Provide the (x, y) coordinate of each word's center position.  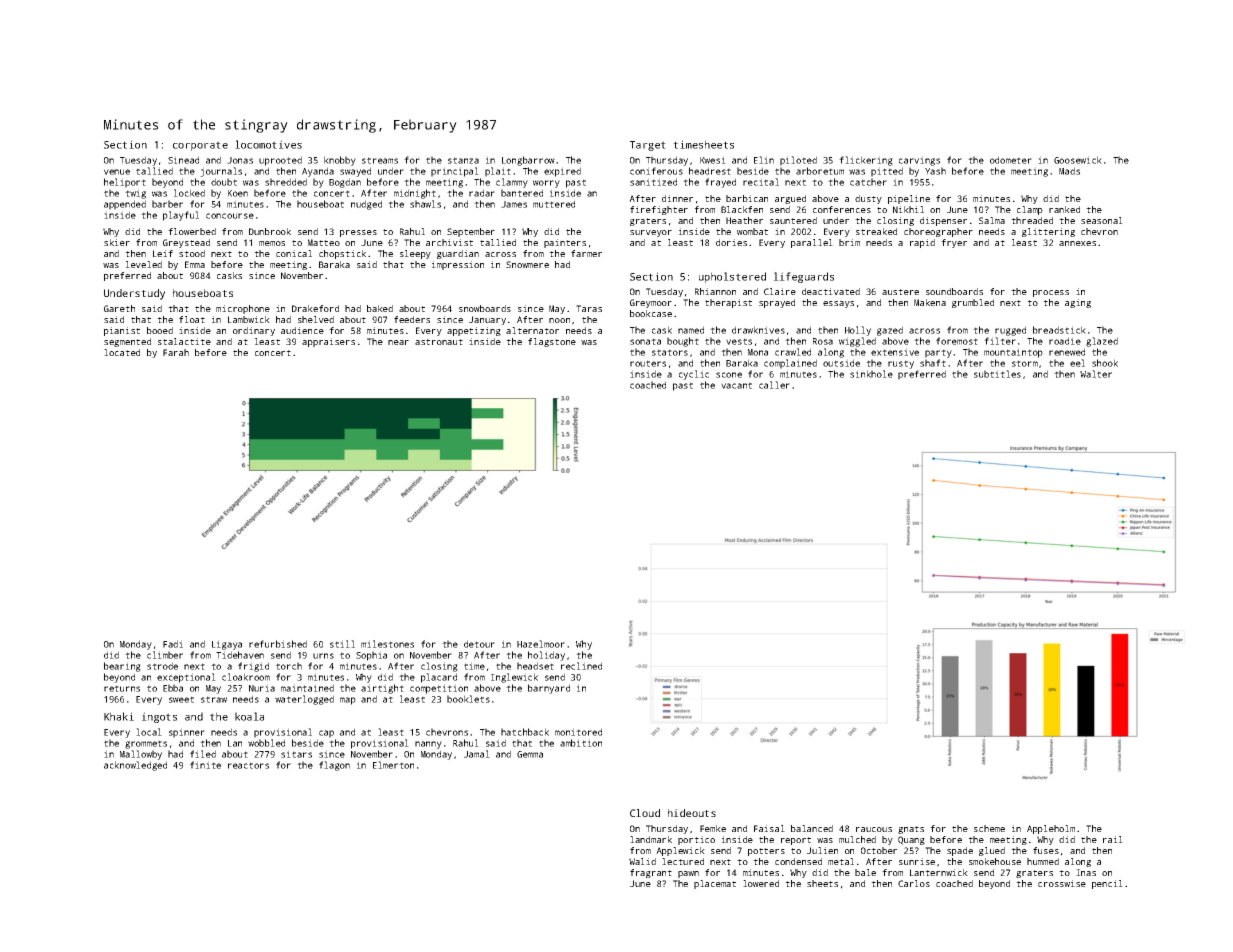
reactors (248, 765)
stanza (463, 160)
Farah (176, 352)
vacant (736, 385)
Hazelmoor (541, 644)
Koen (238, 193)
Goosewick (1078, 160)
